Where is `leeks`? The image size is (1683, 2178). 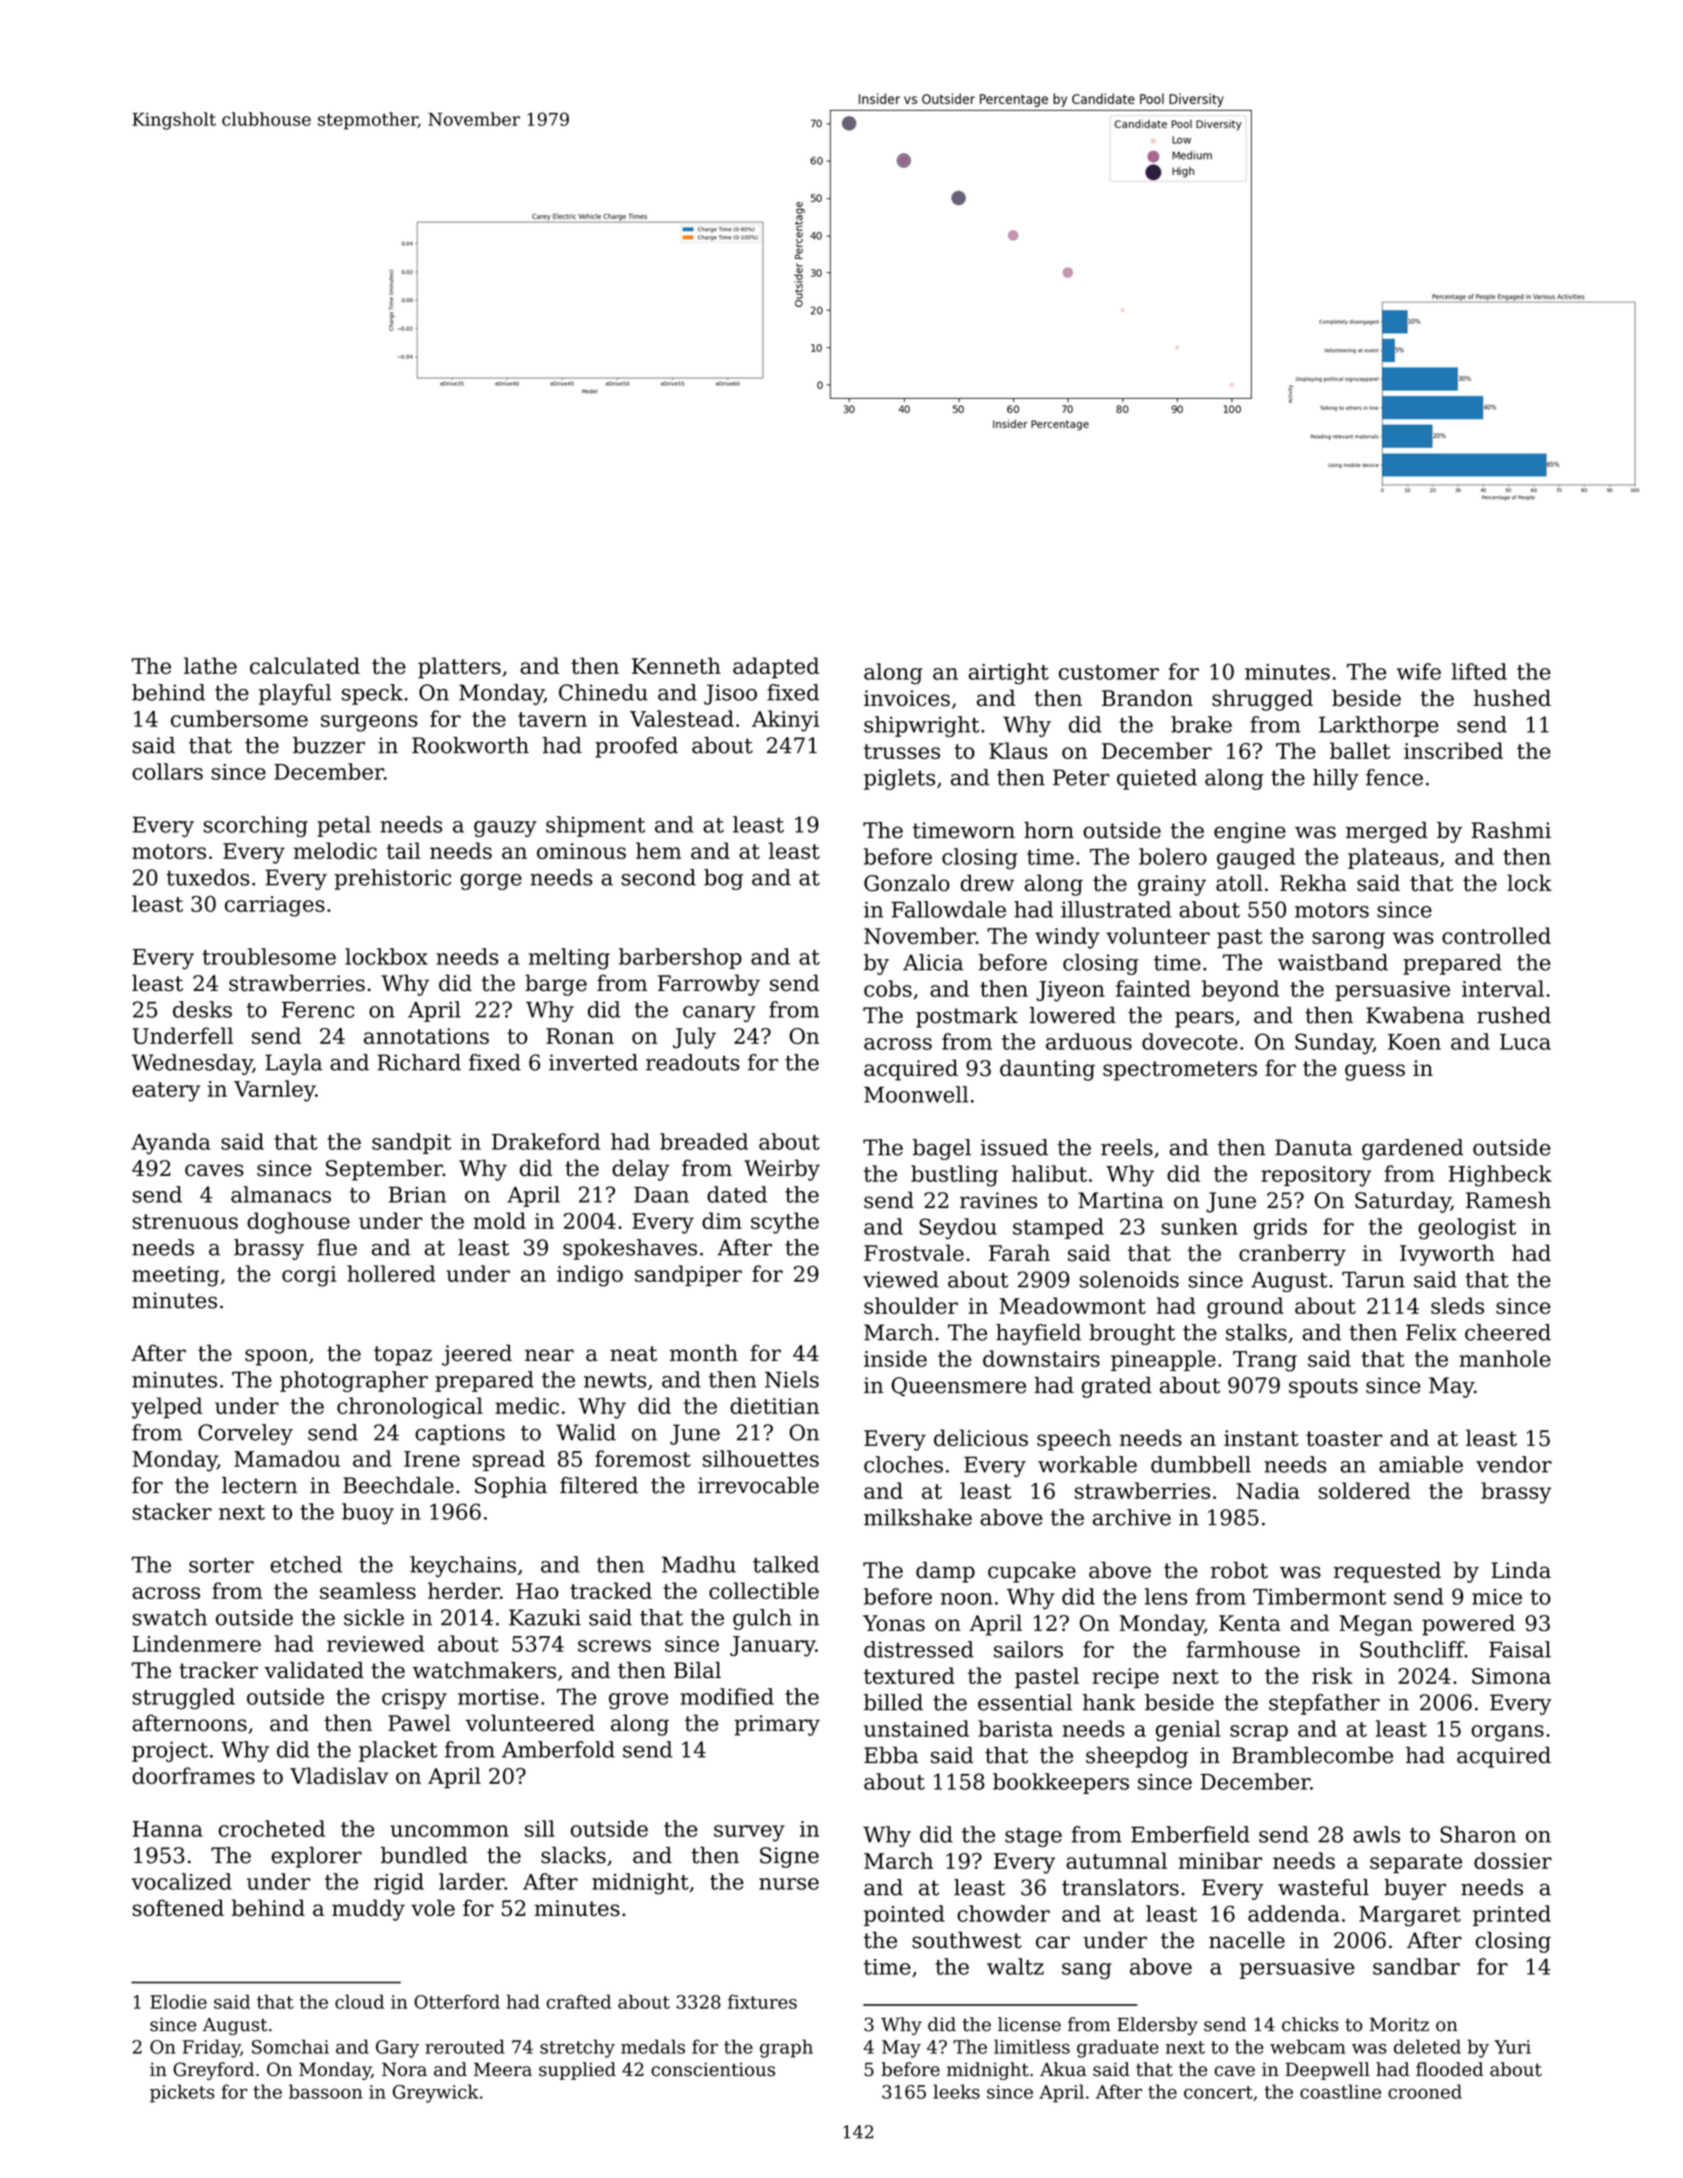
leeks is located at coordinates (956, 2091).
